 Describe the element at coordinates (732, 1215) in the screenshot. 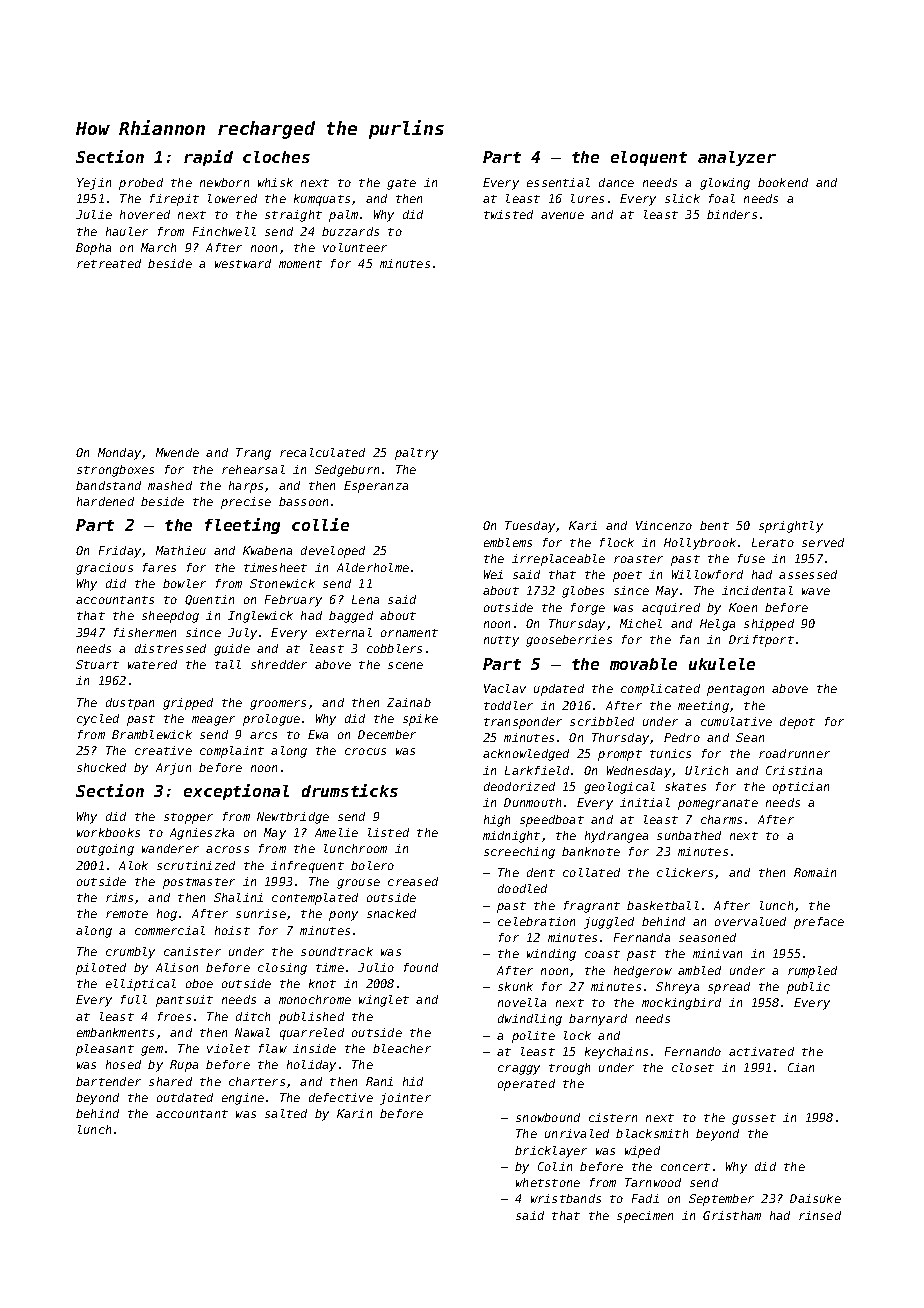

I see `Gristham` at that location.
